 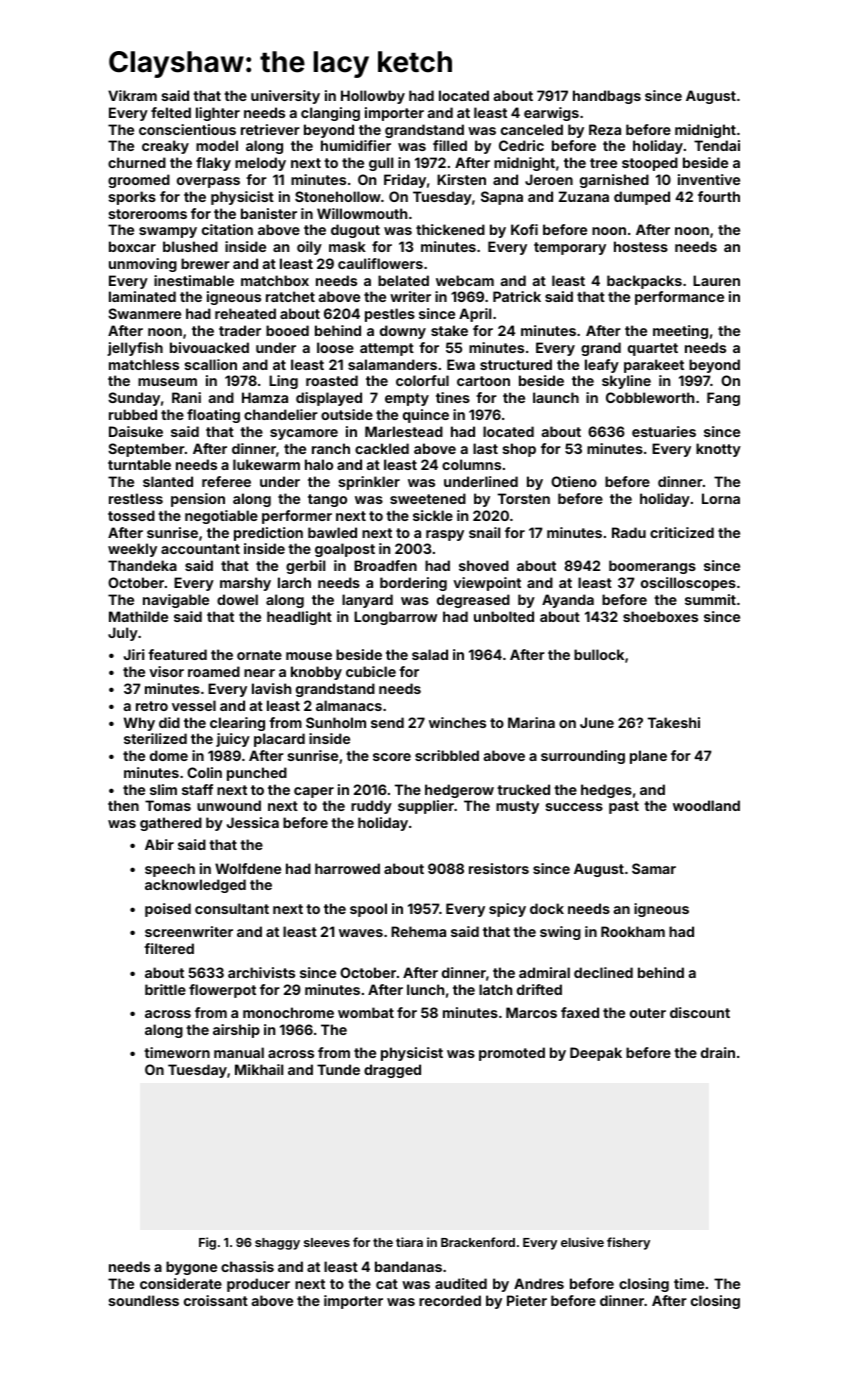 What do you see at coordinates (710, 599) in the document?
I see `summit` at bounding box center [710, 599].
